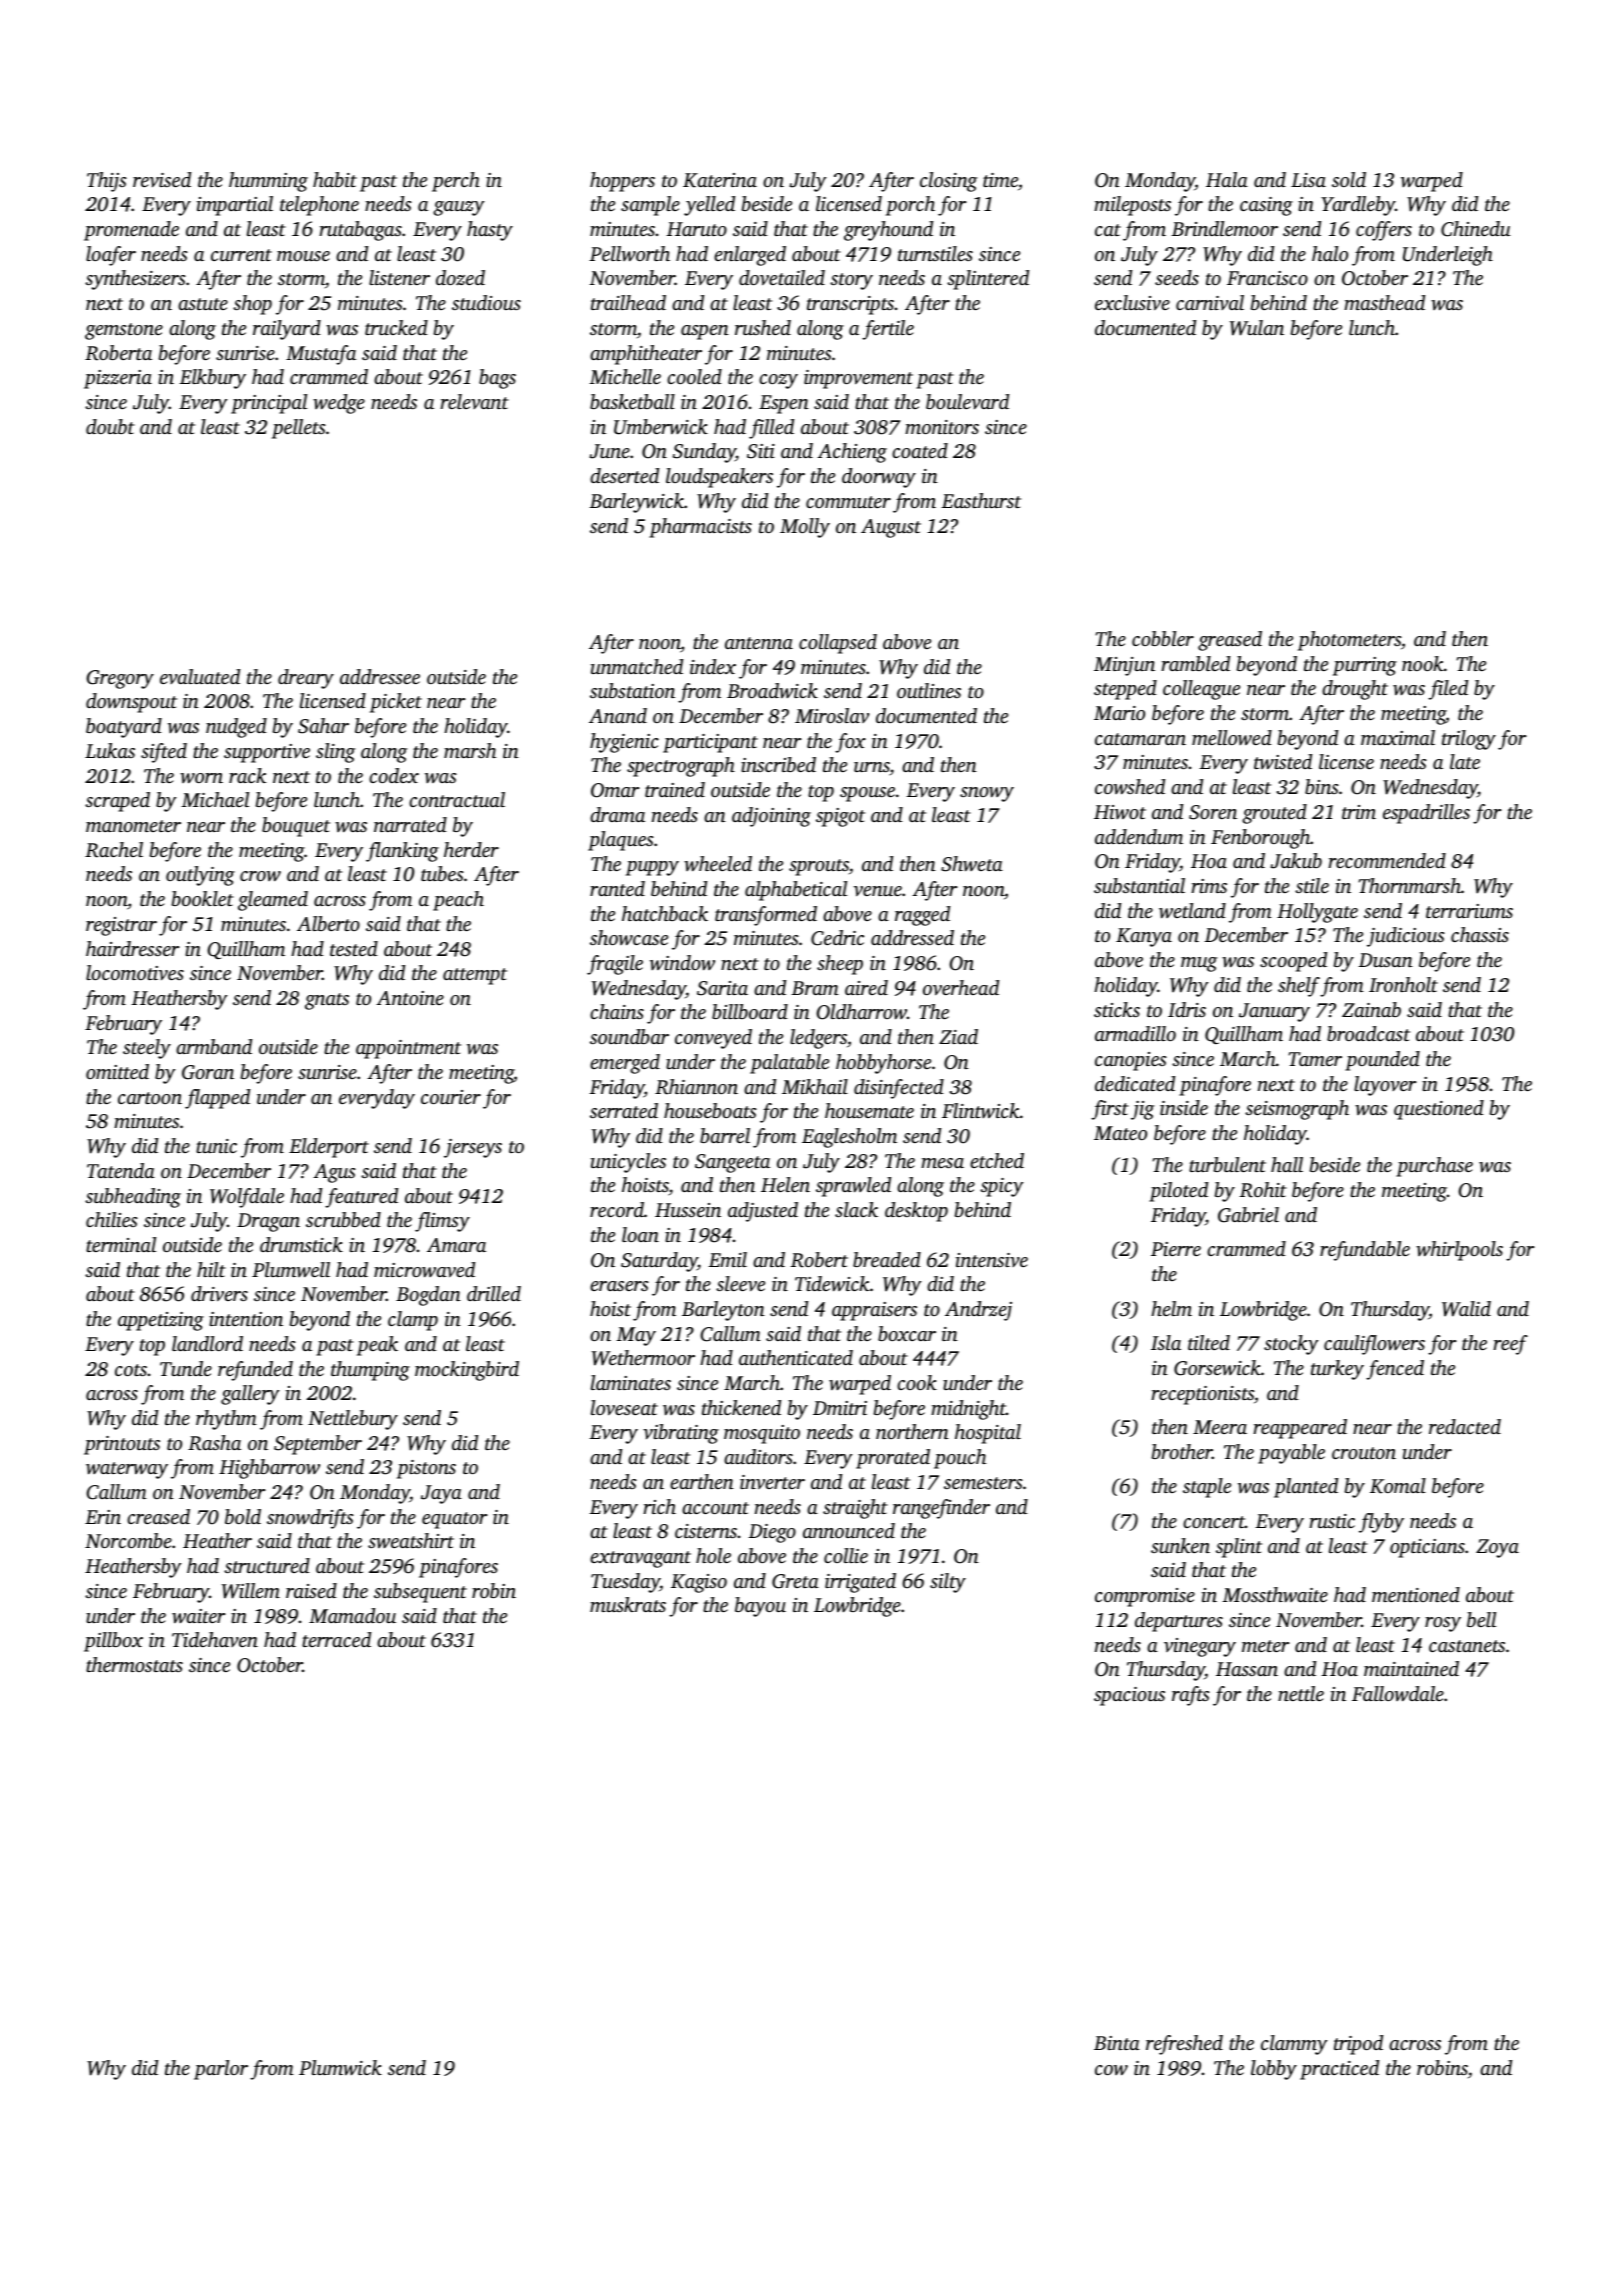 The image size is (1620, 2292). What do you see at coordinates (1317, 913) in the document?
I see `Hollygate` at bounding box center [1317, 913].
